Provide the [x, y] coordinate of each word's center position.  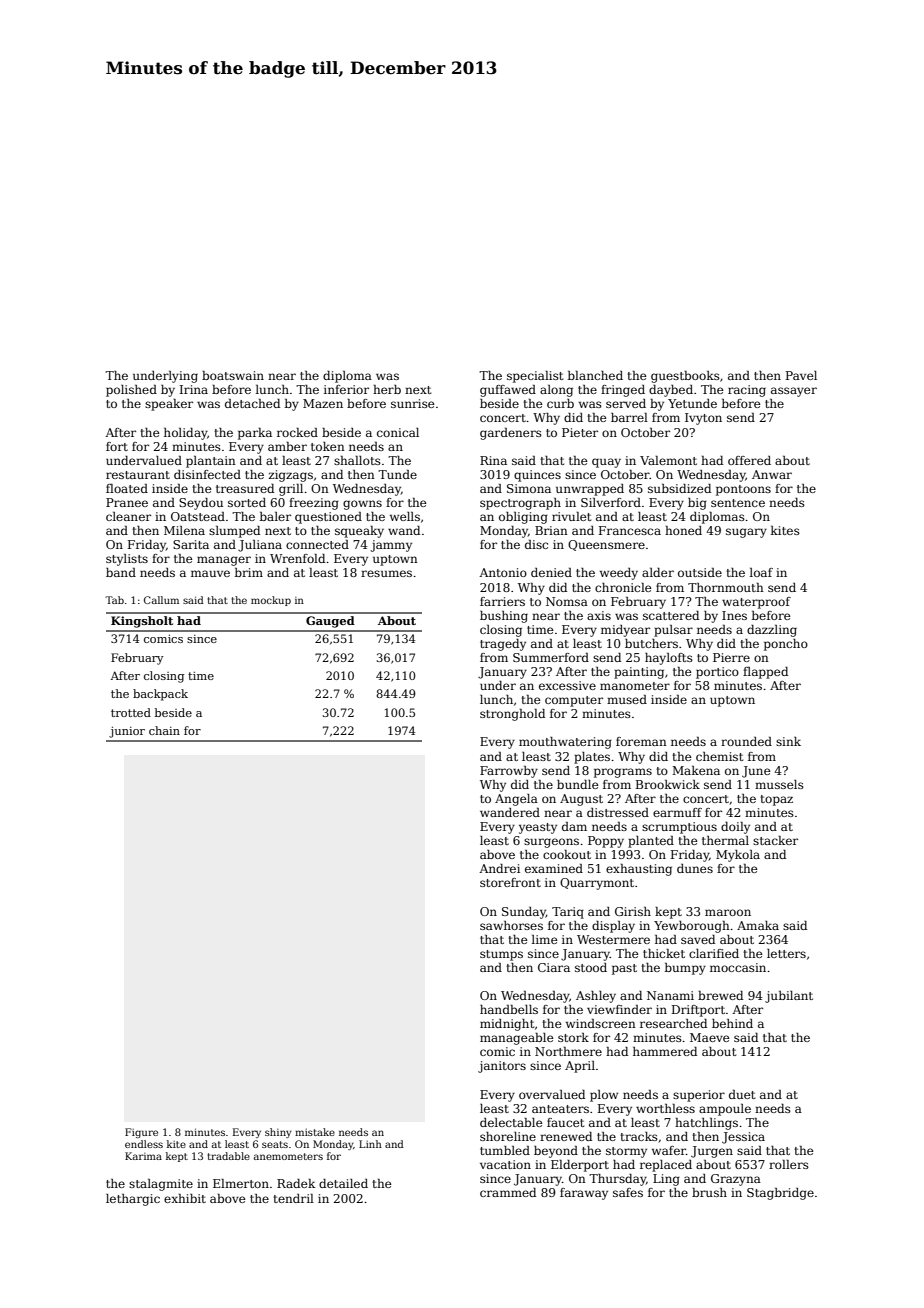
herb [387, 389]
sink [788, 741]
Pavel [801, 375]
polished [131, 391]
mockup [271, 601]
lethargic [133, 1200]
